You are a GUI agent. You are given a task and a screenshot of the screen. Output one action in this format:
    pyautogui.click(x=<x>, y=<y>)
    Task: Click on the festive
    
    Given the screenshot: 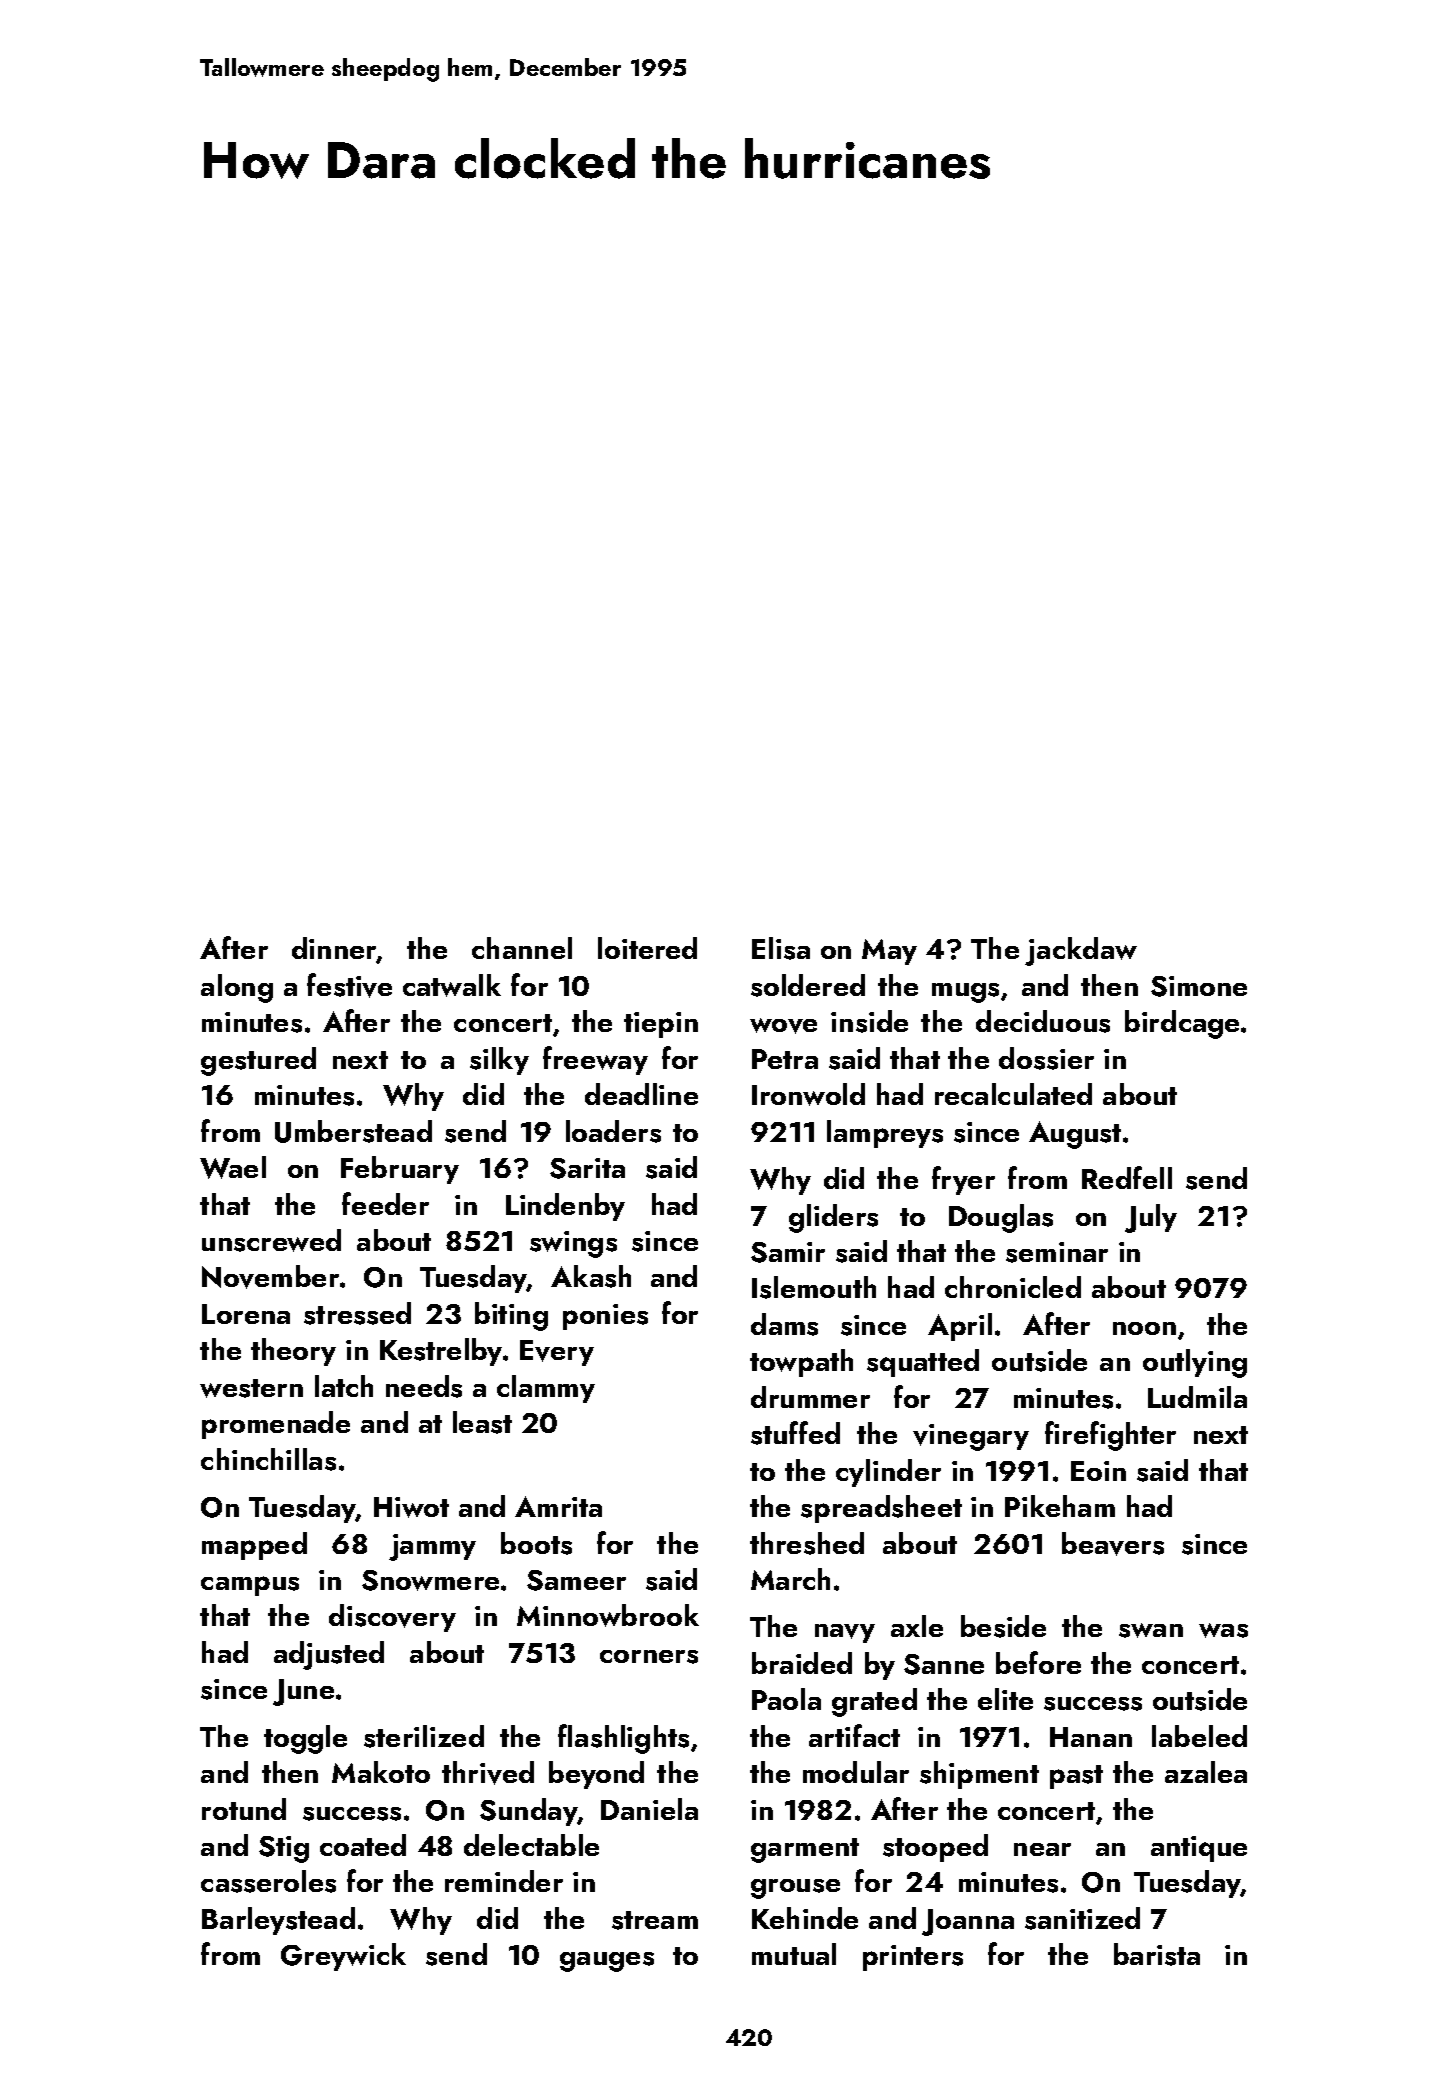 What is the action you would take?
    pyautogui.click(x=349, y=985)
